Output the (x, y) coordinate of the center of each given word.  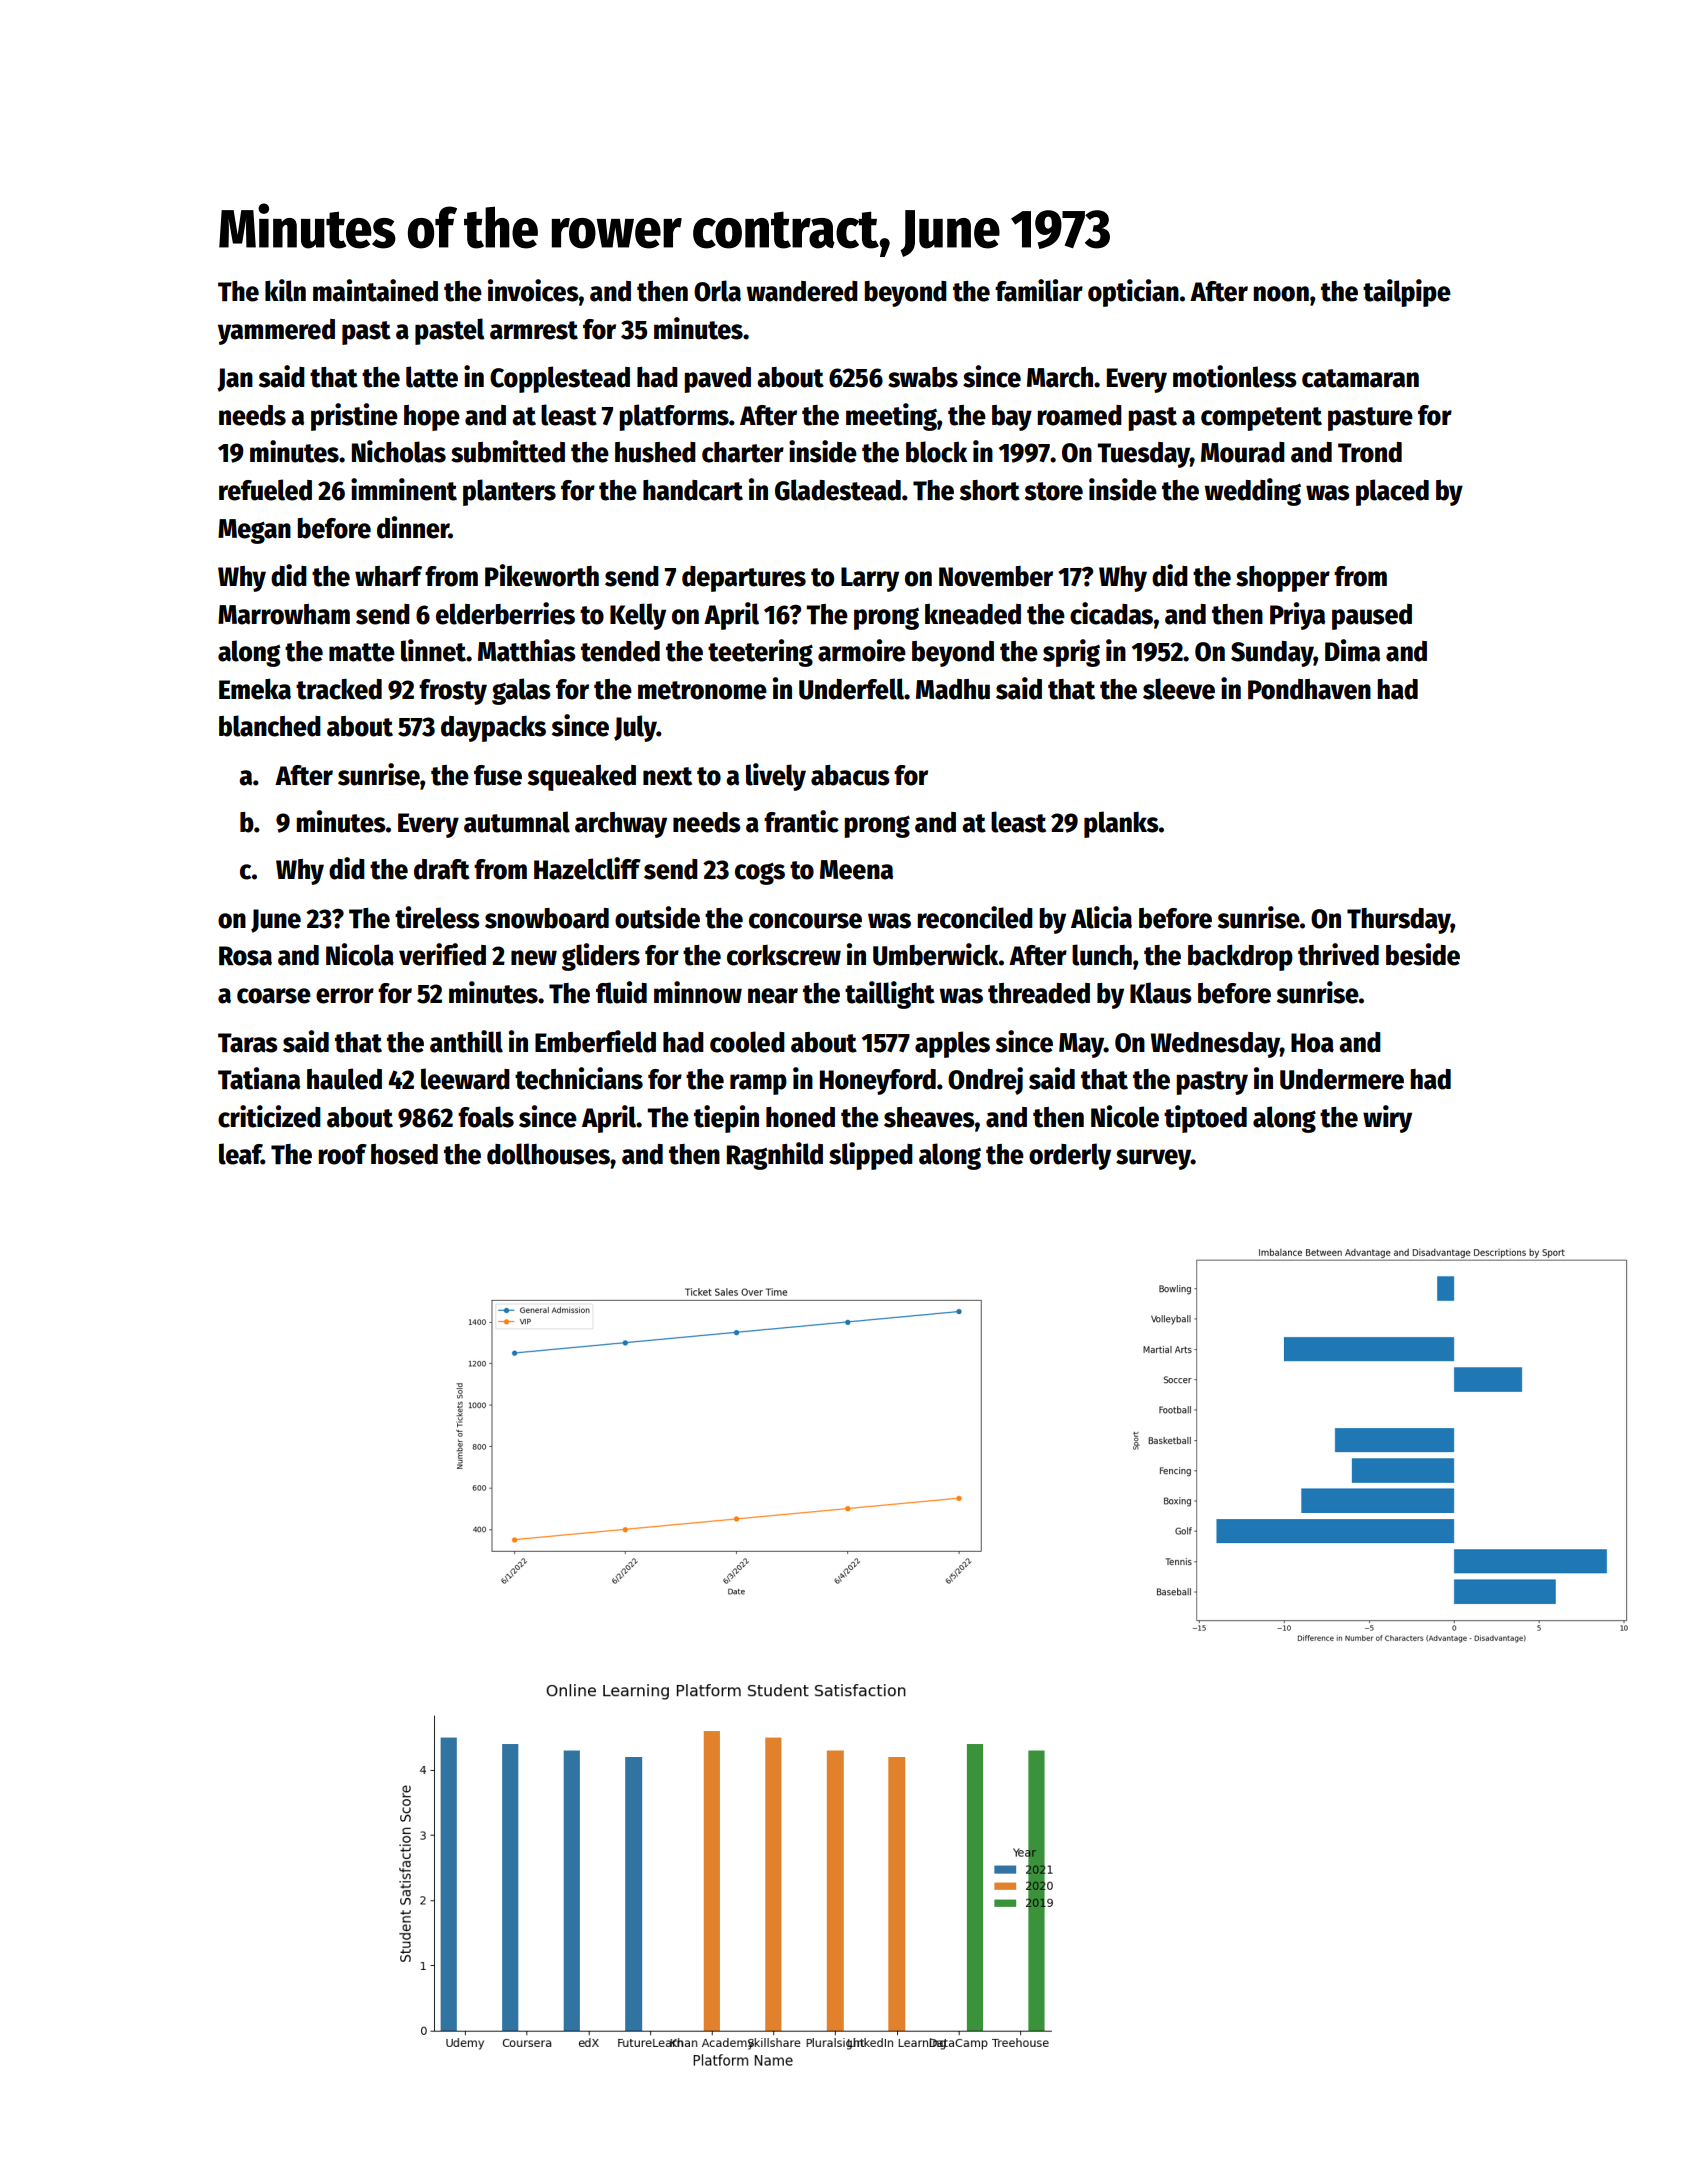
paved (717, 380)
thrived (1338, 954)
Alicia (1101, 917)
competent (1261, 419)
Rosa (245, 956)
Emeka (255, 689)
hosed (404, 1154)
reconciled (975, 917)
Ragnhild (775, 1156)
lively (776, 777)
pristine (354, 417)
